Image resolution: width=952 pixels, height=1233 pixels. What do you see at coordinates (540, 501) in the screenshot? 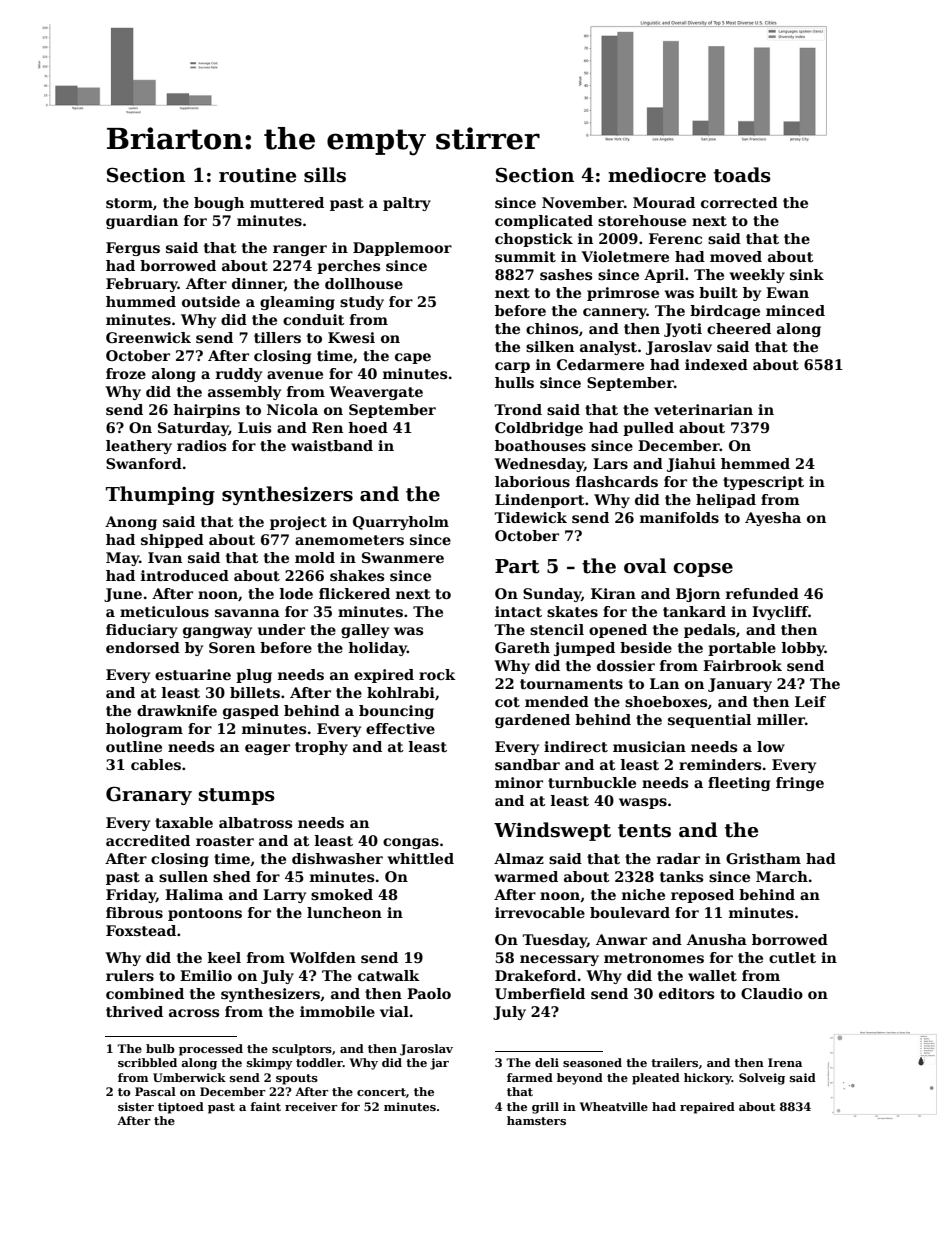
I see `Lindenport` at bounding box center [540, 501].
